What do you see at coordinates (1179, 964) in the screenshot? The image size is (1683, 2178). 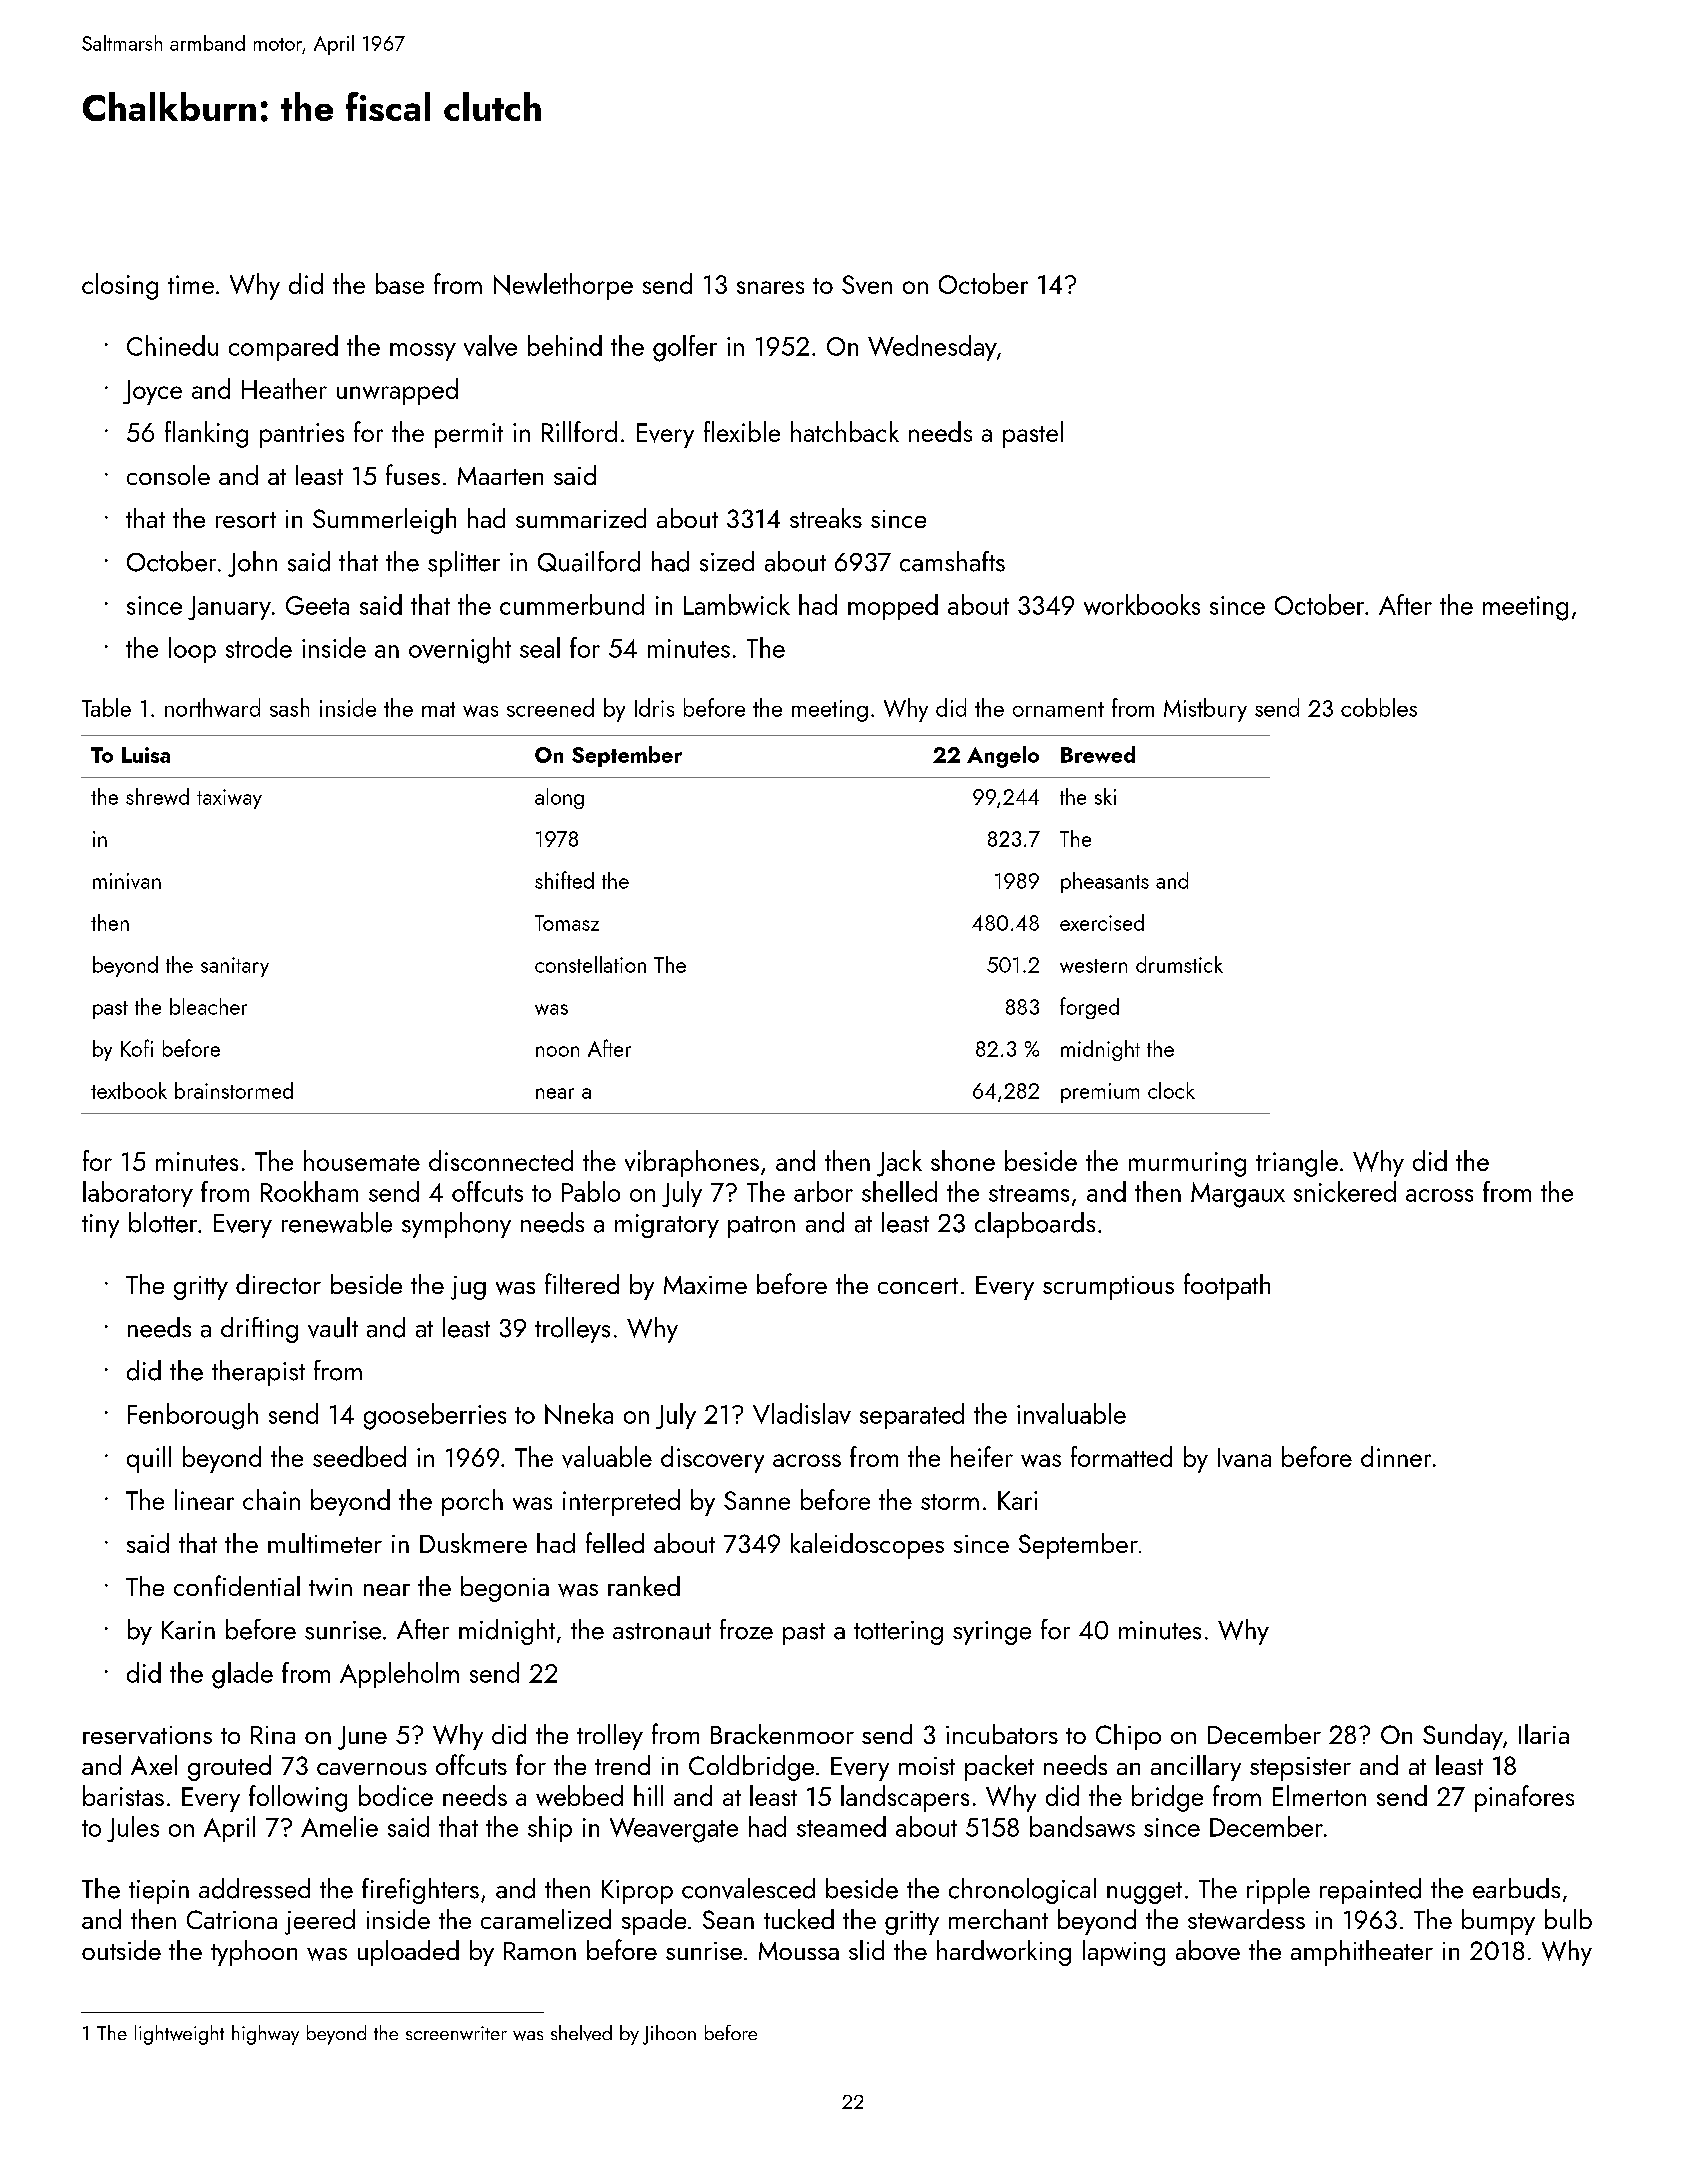 I see `drumstick` at bounding box center [1179, 964].
